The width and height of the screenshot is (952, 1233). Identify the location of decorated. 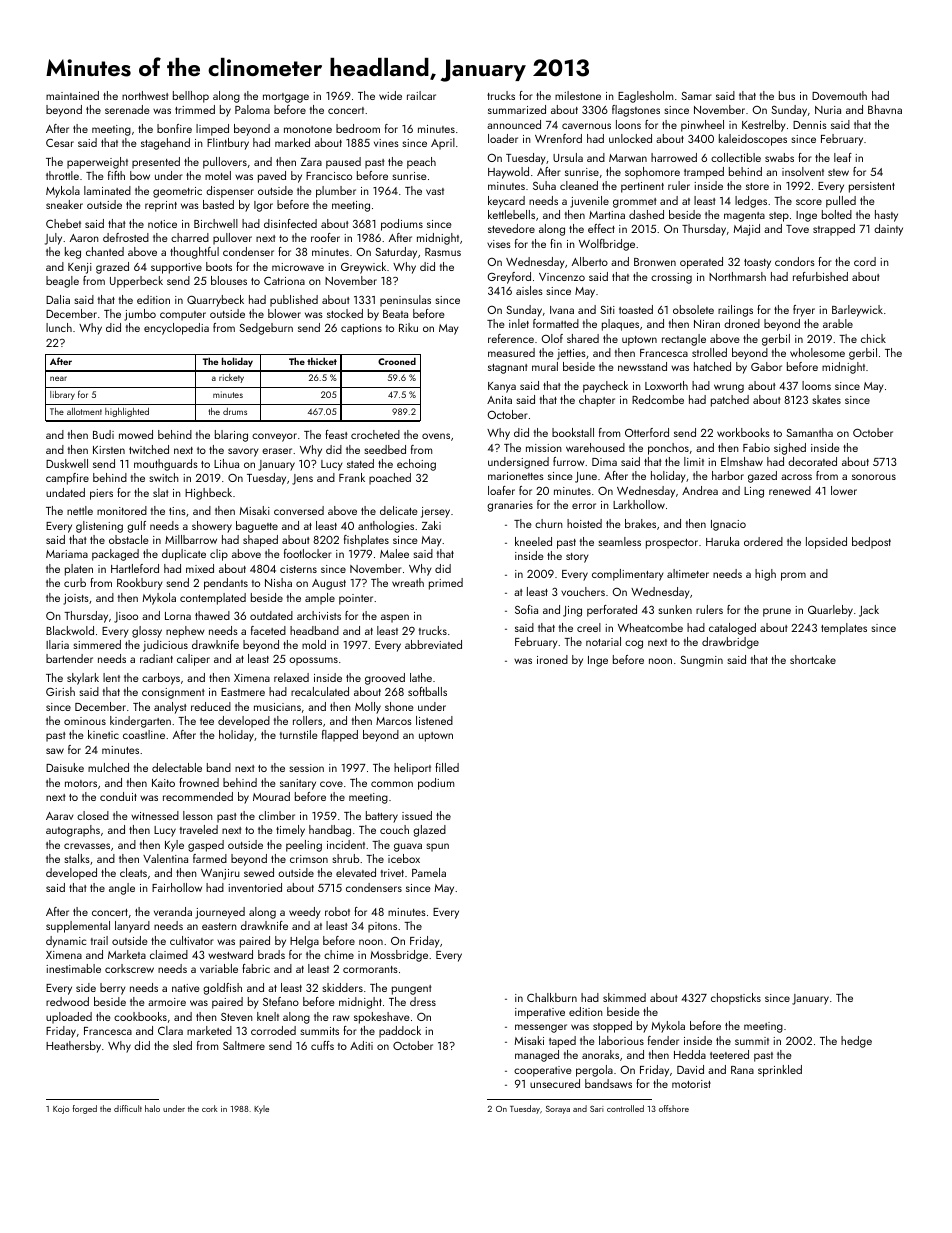
(812, 461).
